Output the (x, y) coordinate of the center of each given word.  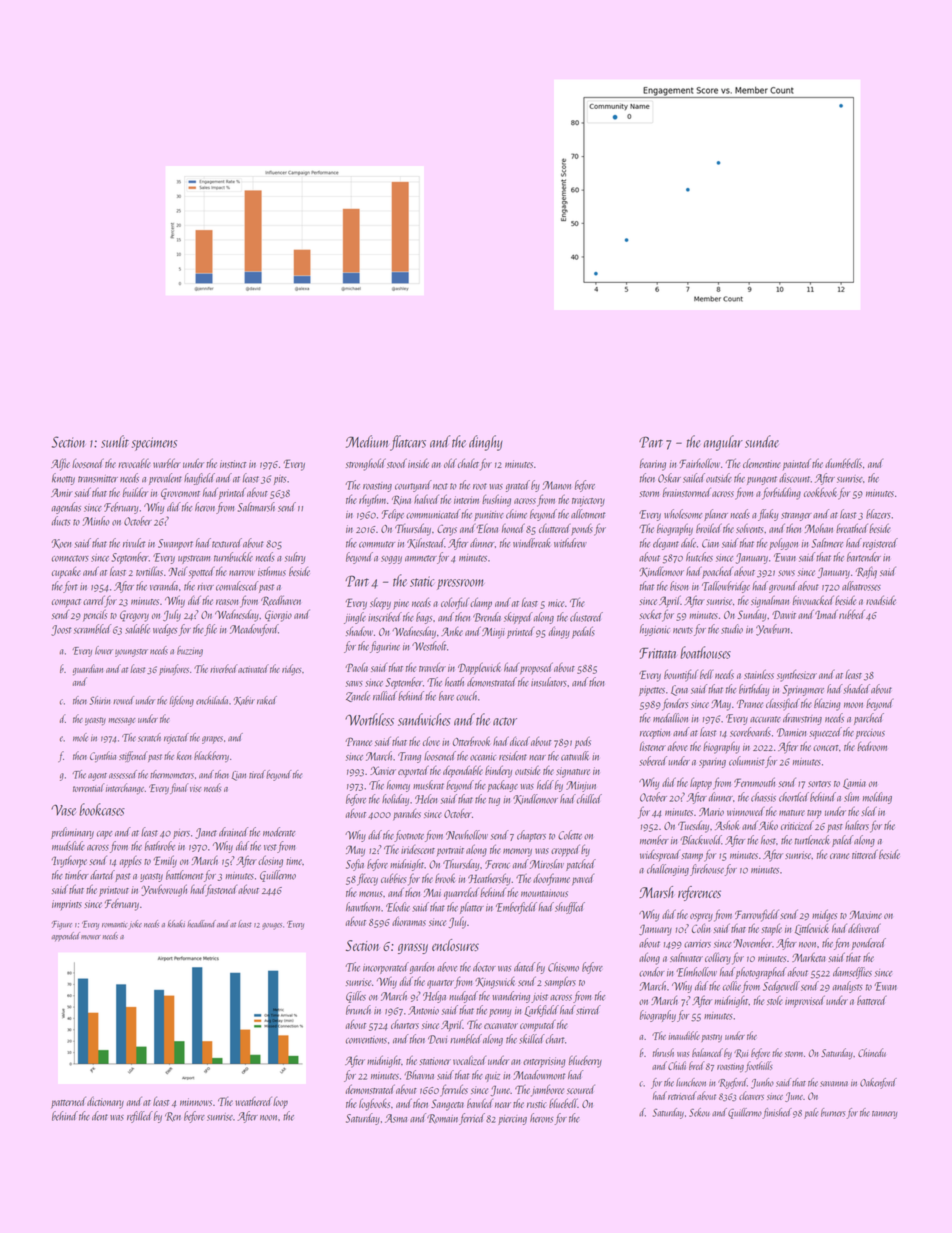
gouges (272, 926)
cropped (565, 850)
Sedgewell (781, 987)
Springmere (803, 690)
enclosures (455, 945)
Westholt (429, 646)
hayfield (199, 479)
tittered (865, 854)
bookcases (102, 809)
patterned (68, 1102)
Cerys (447, 530)
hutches (699, 557)
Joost (61, 630)
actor (505, 721)
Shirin (100, 700)
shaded (856, 689)
